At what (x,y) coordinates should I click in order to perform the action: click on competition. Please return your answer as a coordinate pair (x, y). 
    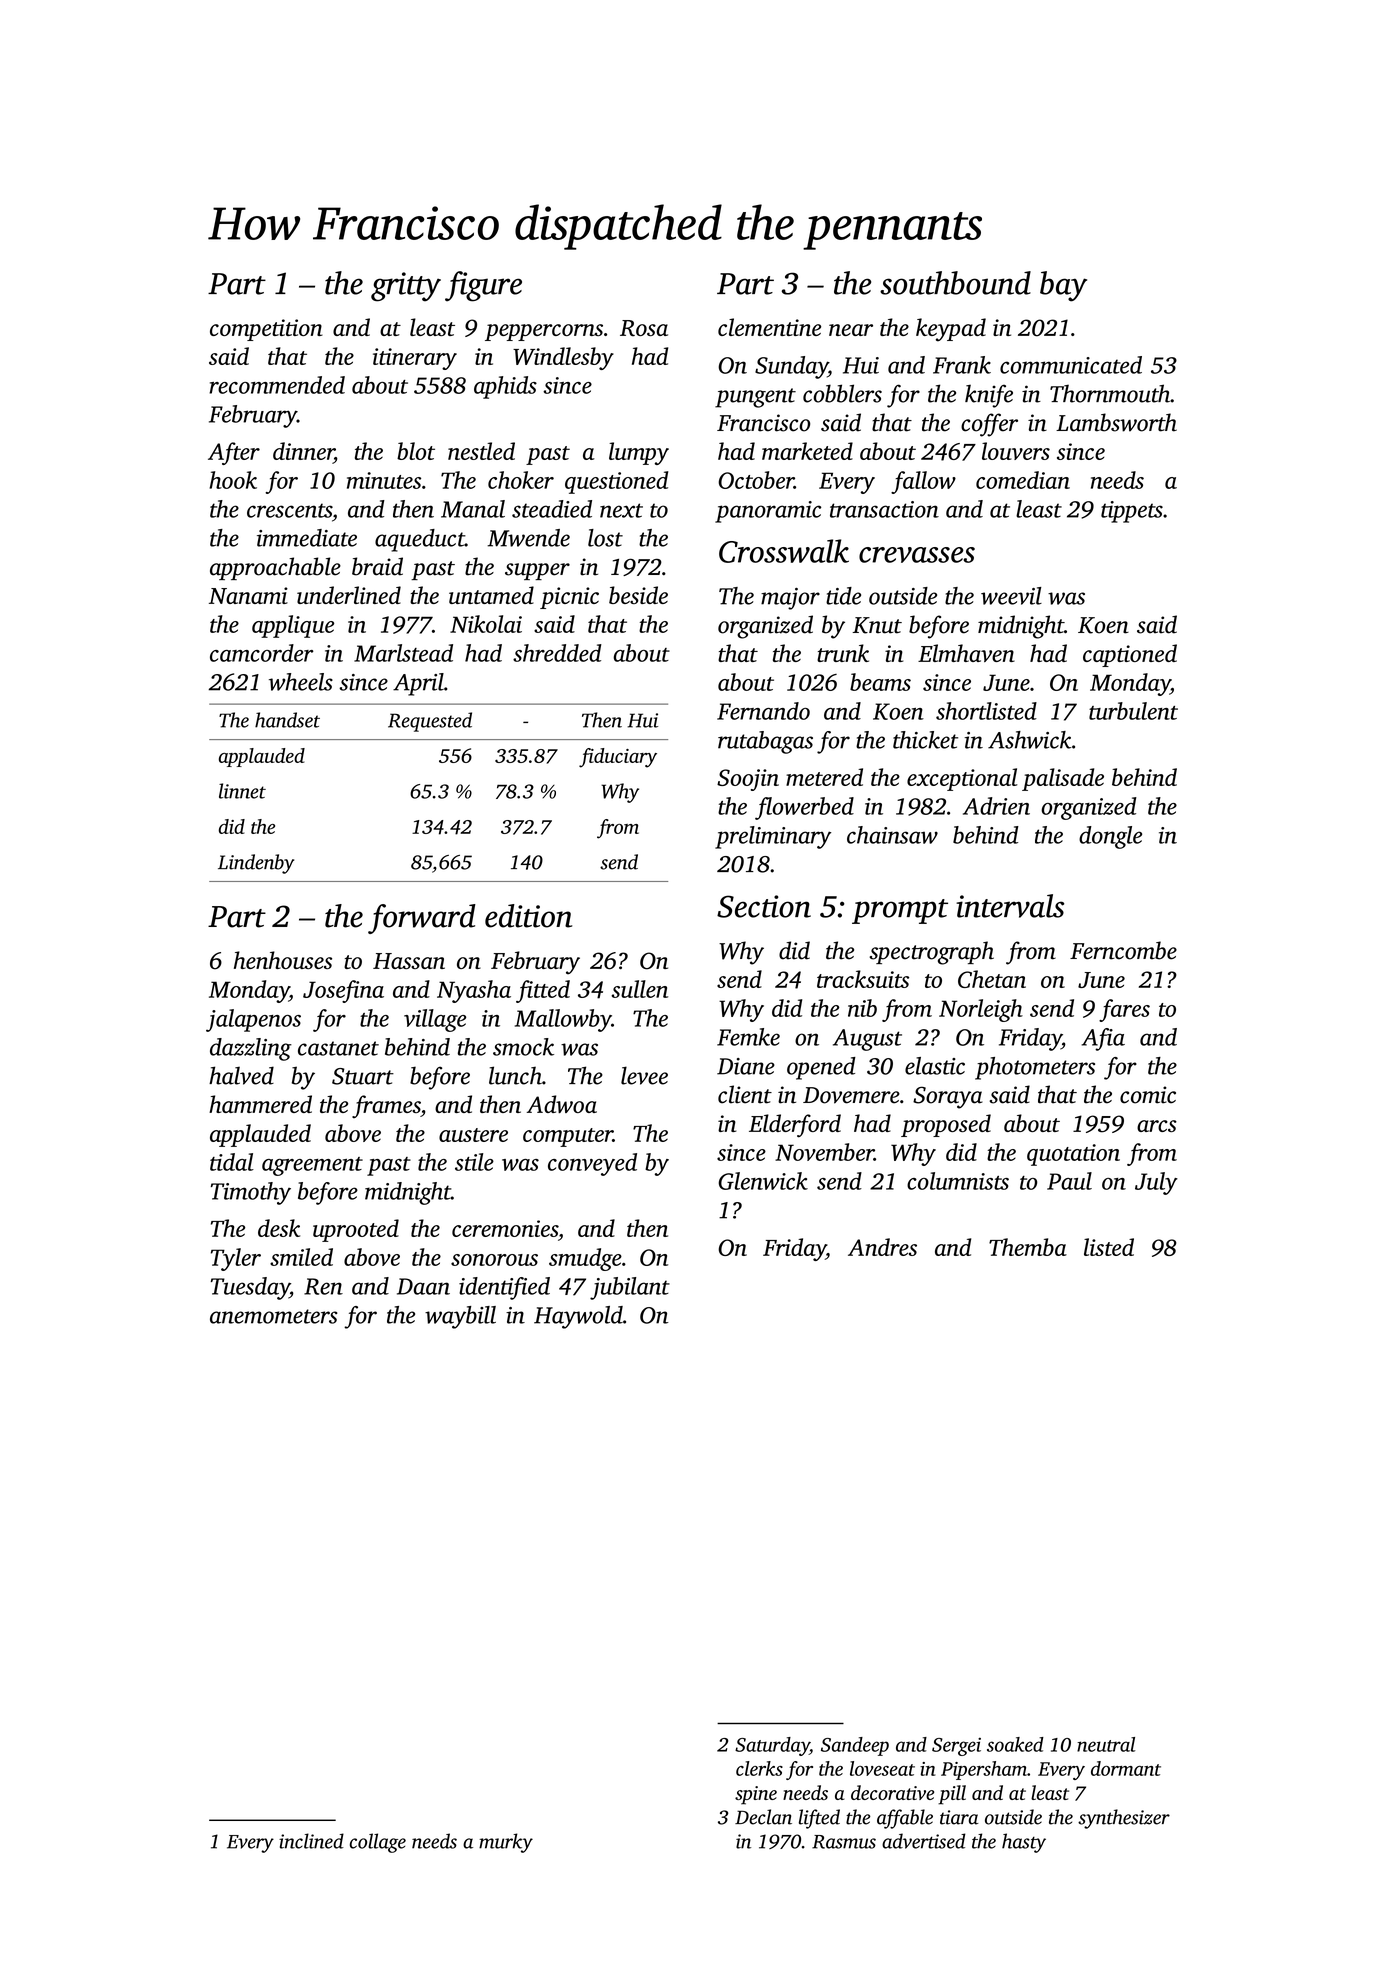
    Looking at the image, I should click on (266, 330).
